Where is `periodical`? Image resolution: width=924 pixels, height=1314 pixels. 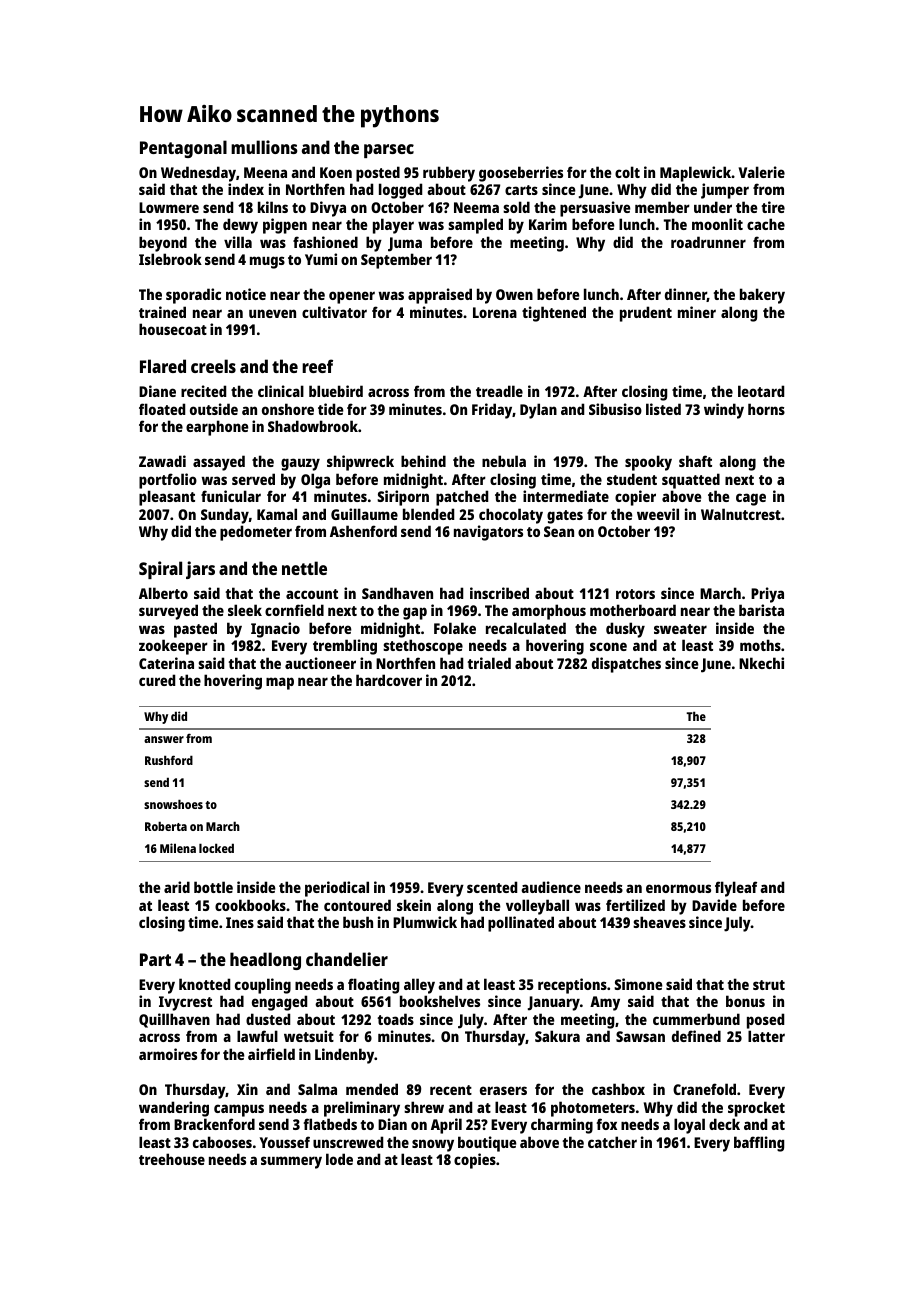 periodical is located at coordinates (337, 889).
